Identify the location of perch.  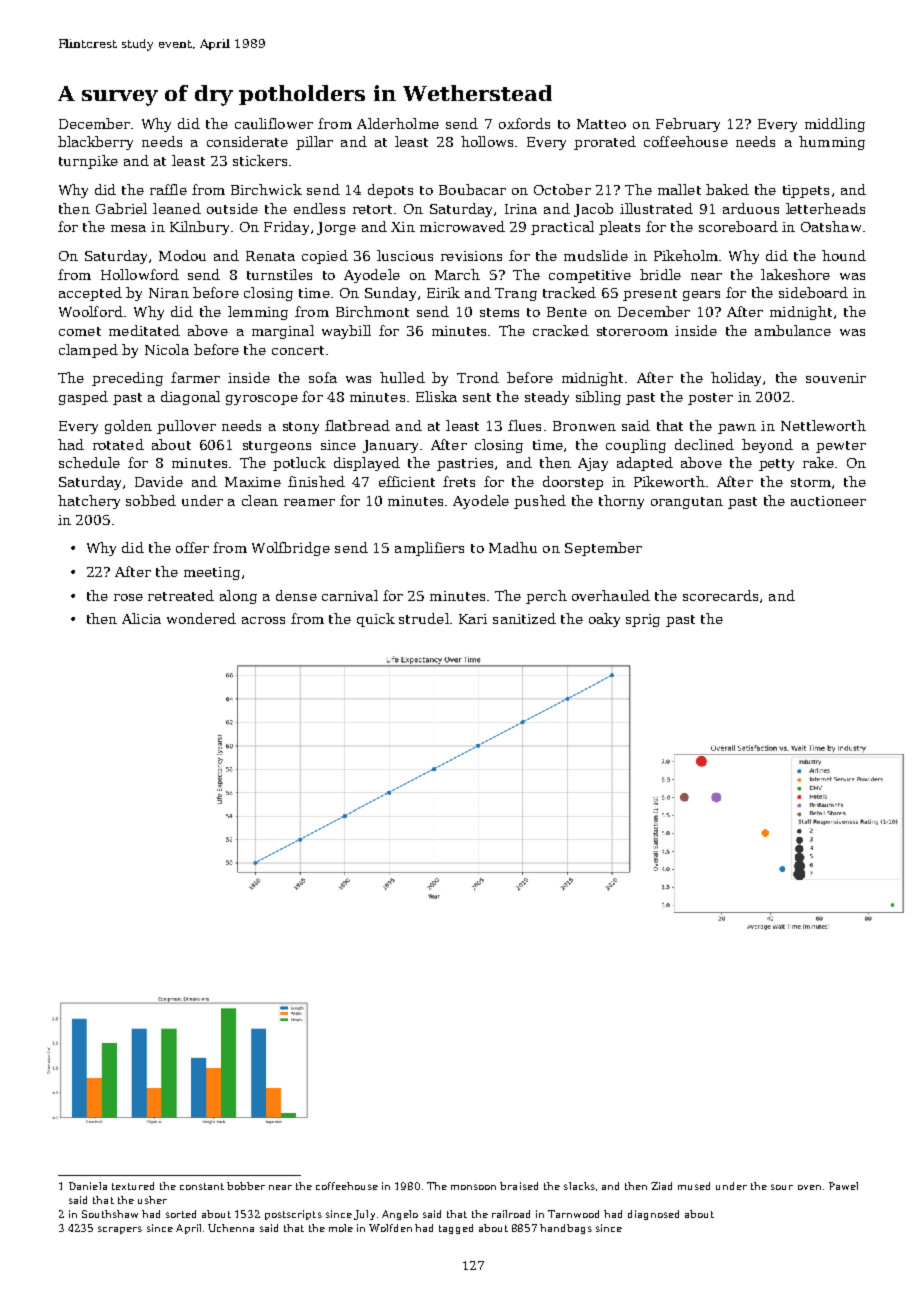
(546, 597).
